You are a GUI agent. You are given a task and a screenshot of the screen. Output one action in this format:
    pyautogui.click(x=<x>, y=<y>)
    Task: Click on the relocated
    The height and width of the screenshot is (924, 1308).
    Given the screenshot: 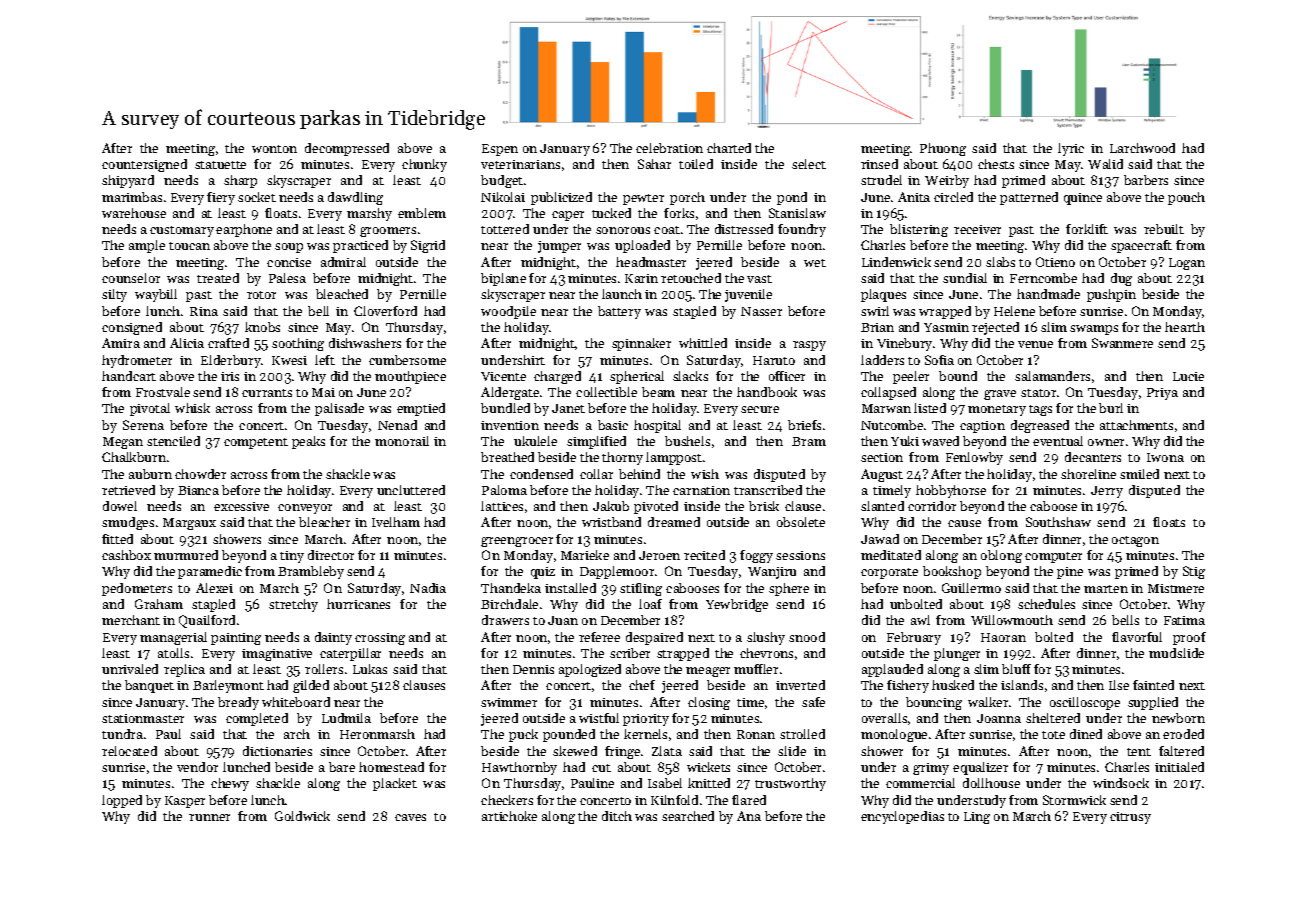 What is the action you would take?
    pyautogui.click(x=129, y=751)
